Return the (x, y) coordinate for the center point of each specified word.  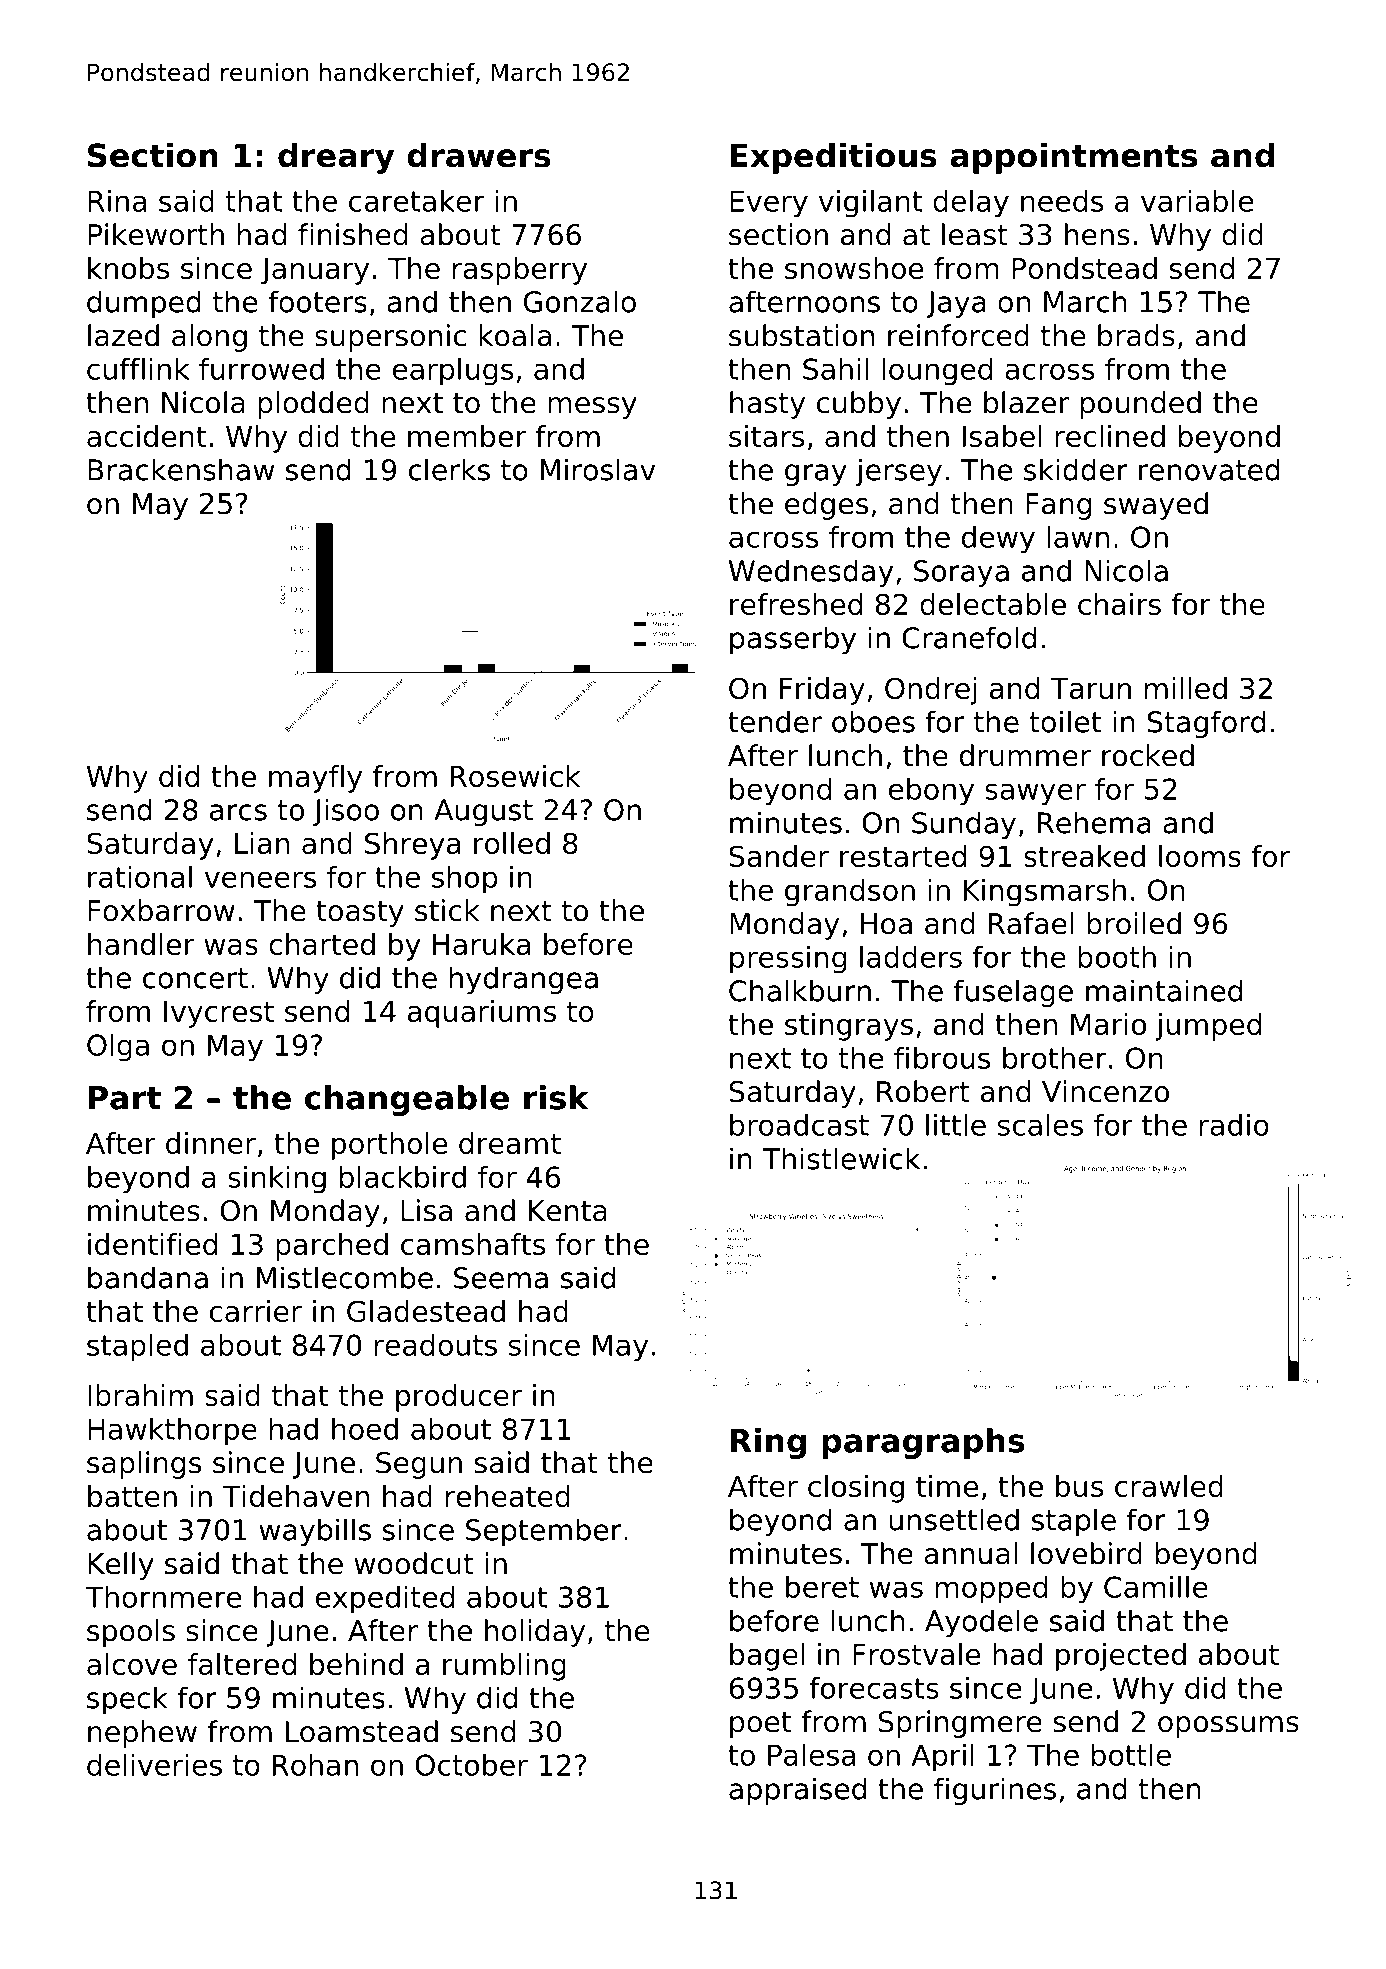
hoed (365, 1429)
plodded (313, 405)
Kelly (121, 1566)
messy (592, 408)
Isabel (1002, 436)
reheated (508, 1496)
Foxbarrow (161, 910)
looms (1200, 856)
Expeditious (833, 158)
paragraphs (923, 1443)
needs (1062, 201)
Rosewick (515, 776)
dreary (336, 158)
